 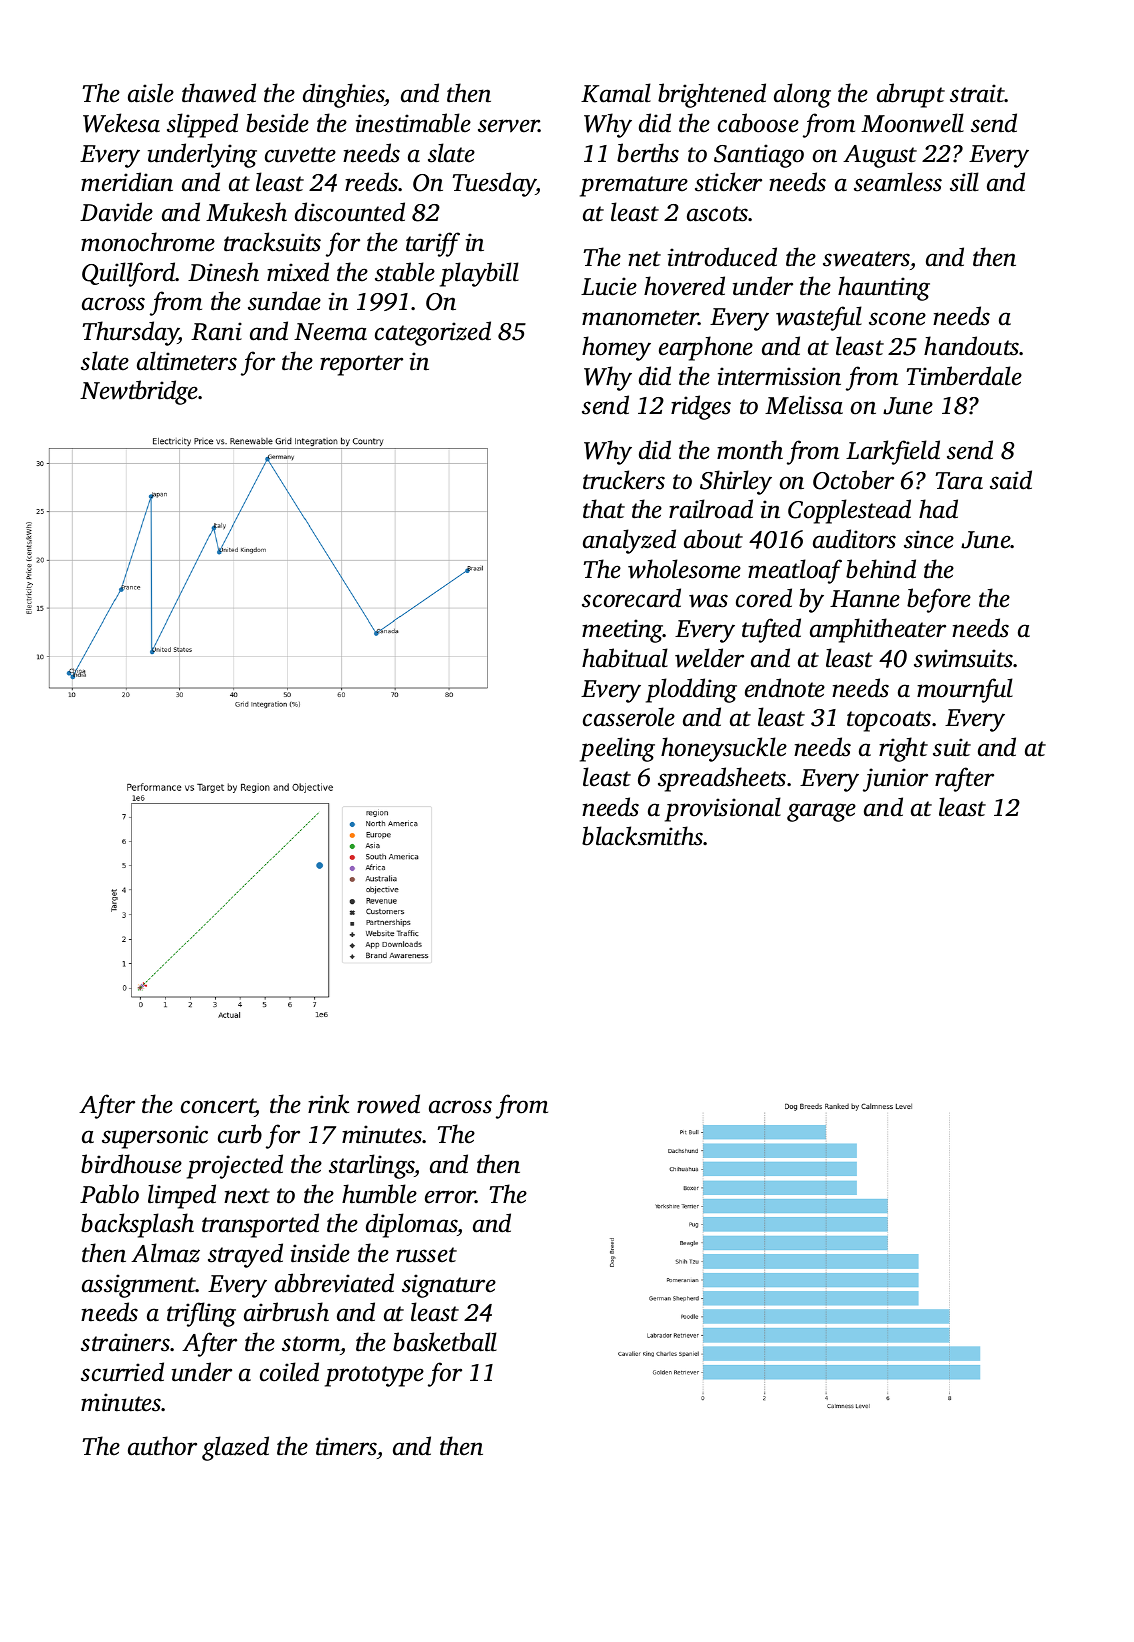 What do you see at coordinates (449, 1286) in the image?
I see `signature` at bounding box center [449, 1286].
